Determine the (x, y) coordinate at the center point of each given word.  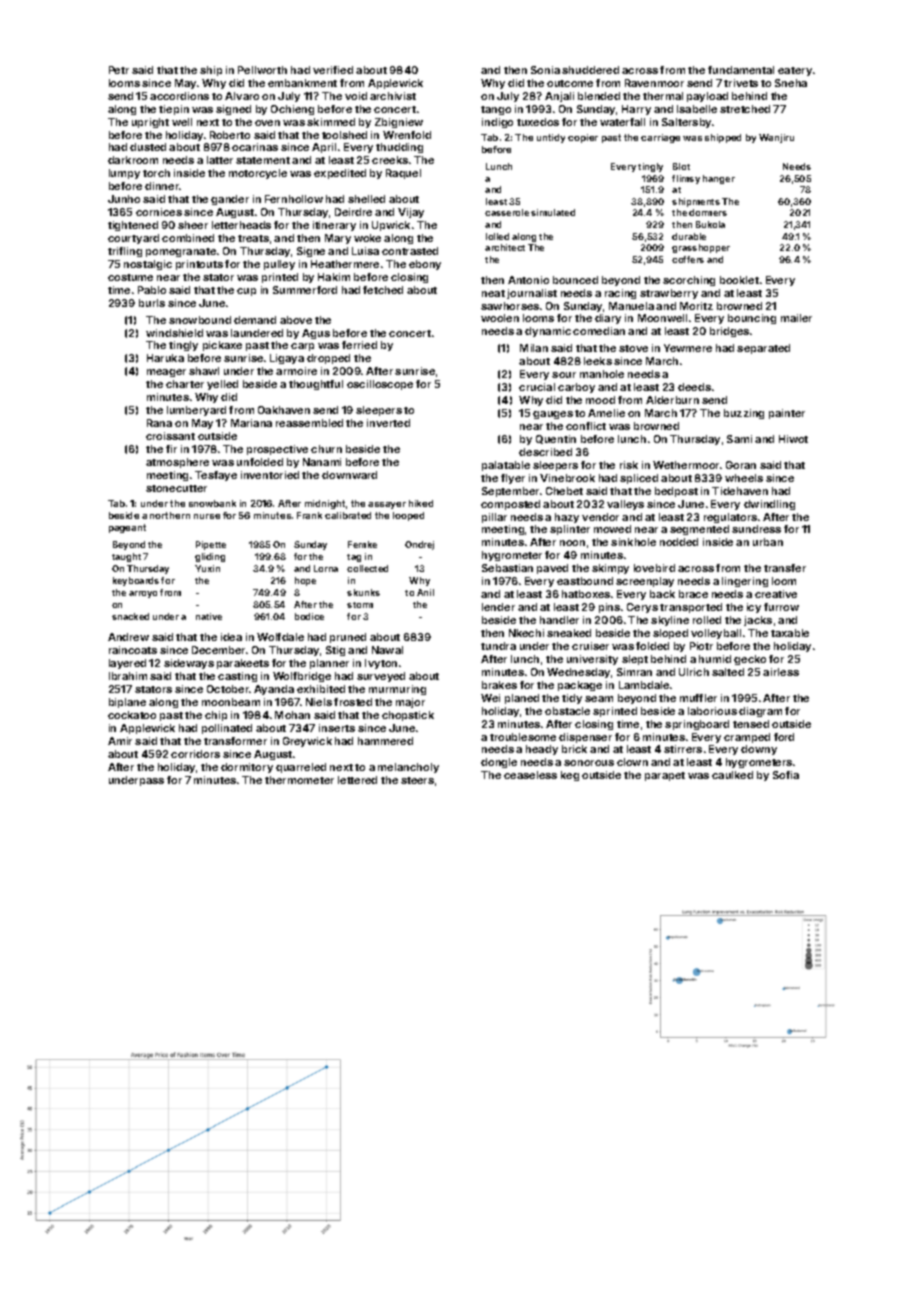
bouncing (752, 319)
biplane (127, 703)
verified (333, 70)
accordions (179, 96)
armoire (296, 371)
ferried (359, 345)
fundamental (741, 70)
